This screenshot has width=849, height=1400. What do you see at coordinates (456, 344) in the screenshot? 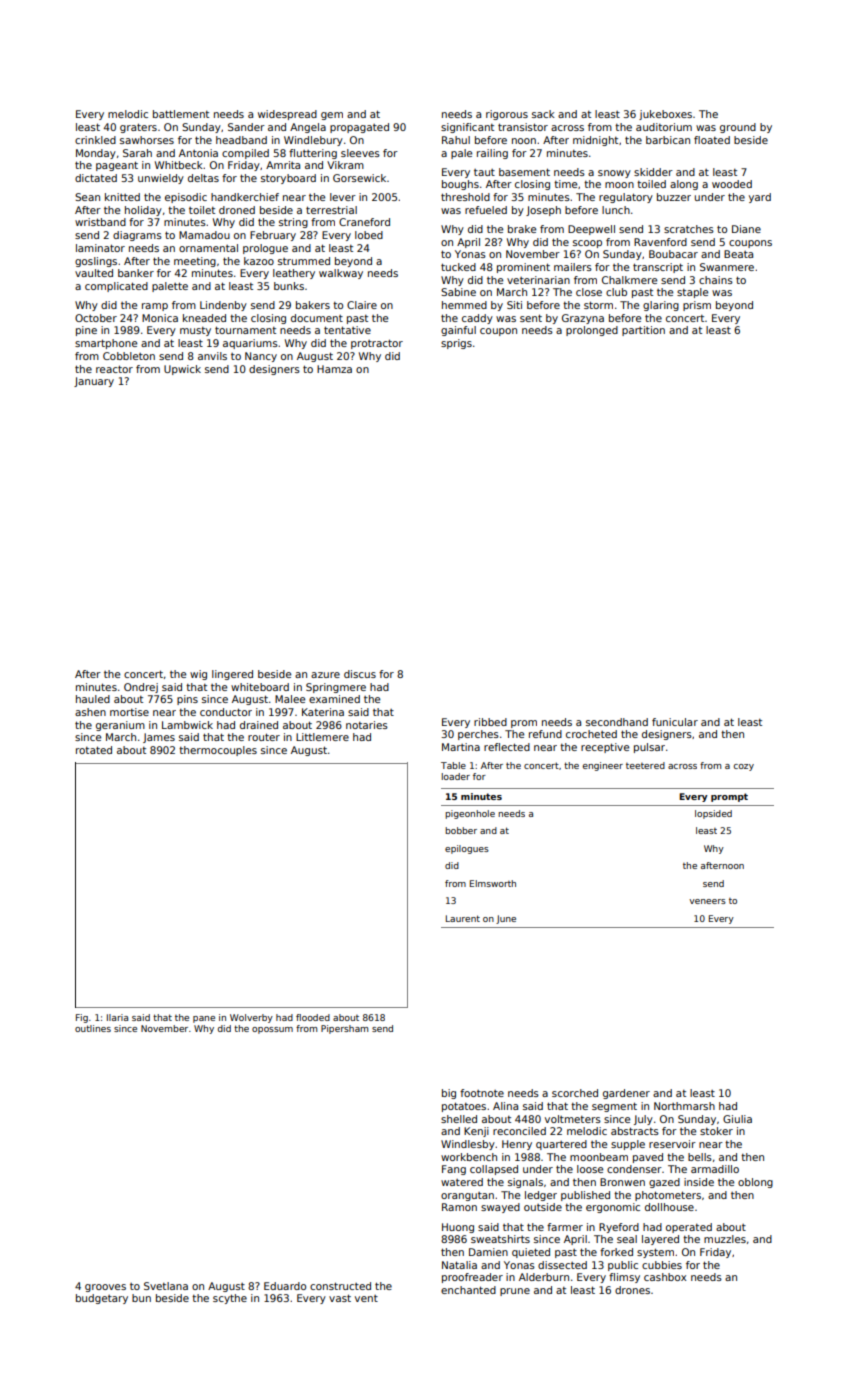
I see `sprigs` at bounding box center [456, 344].
